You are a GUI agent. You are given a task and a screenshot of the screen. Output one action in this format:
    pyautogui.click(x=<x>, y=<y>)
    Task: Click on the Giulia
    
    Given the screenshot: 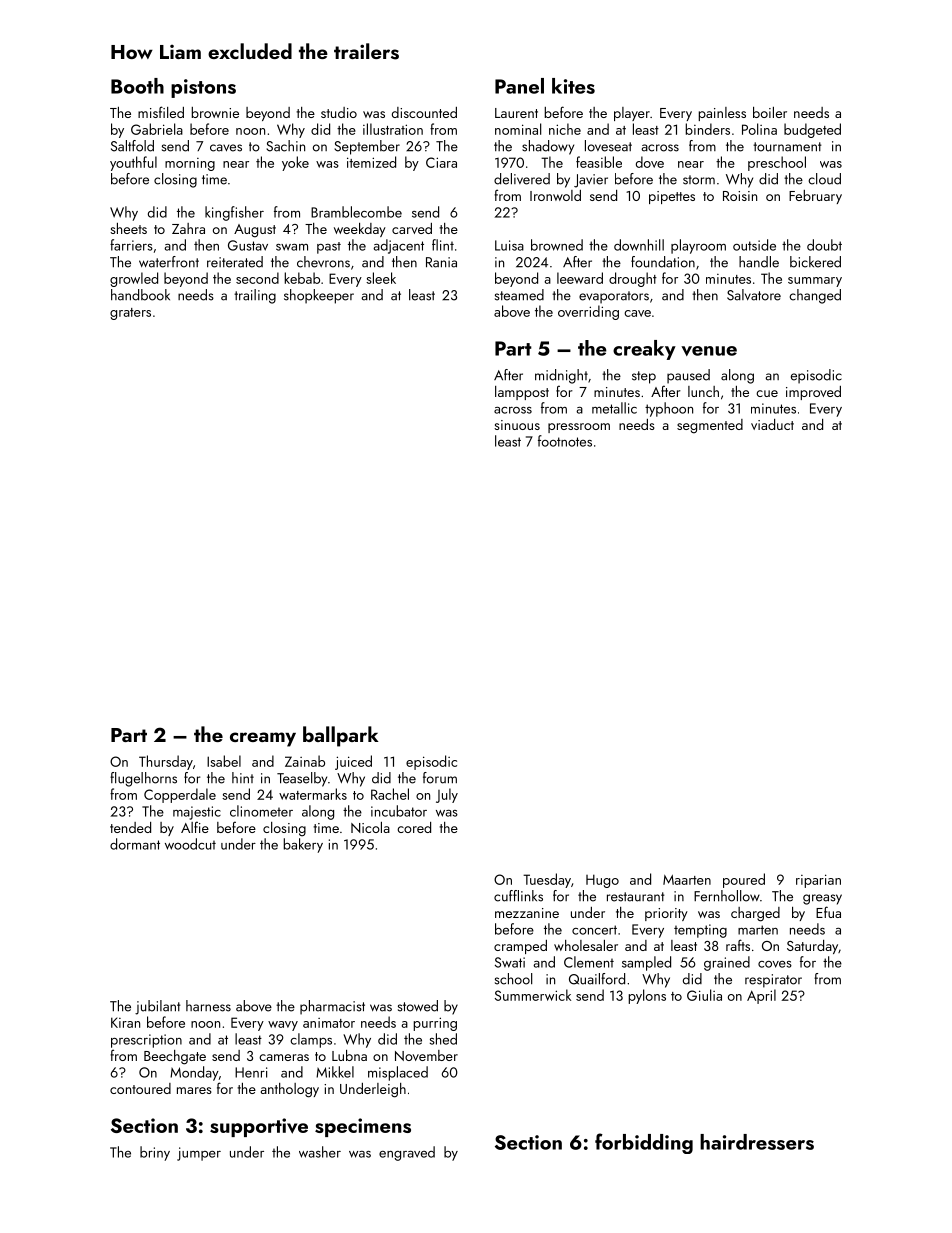 What is the action you would take?
    pyautogui.click(x=704, y=995)
